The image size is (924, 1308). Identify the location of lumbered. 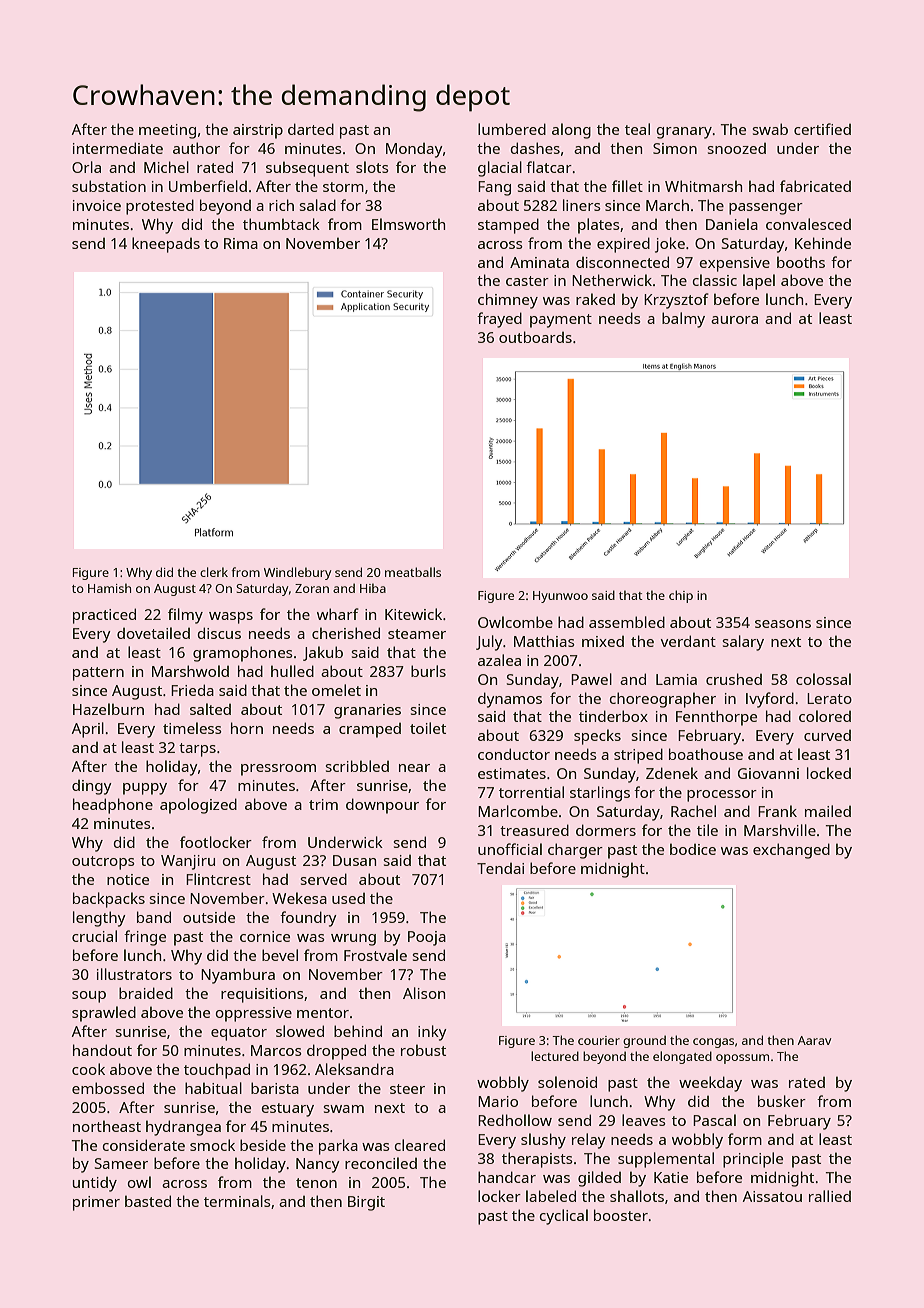
(512, 129).
